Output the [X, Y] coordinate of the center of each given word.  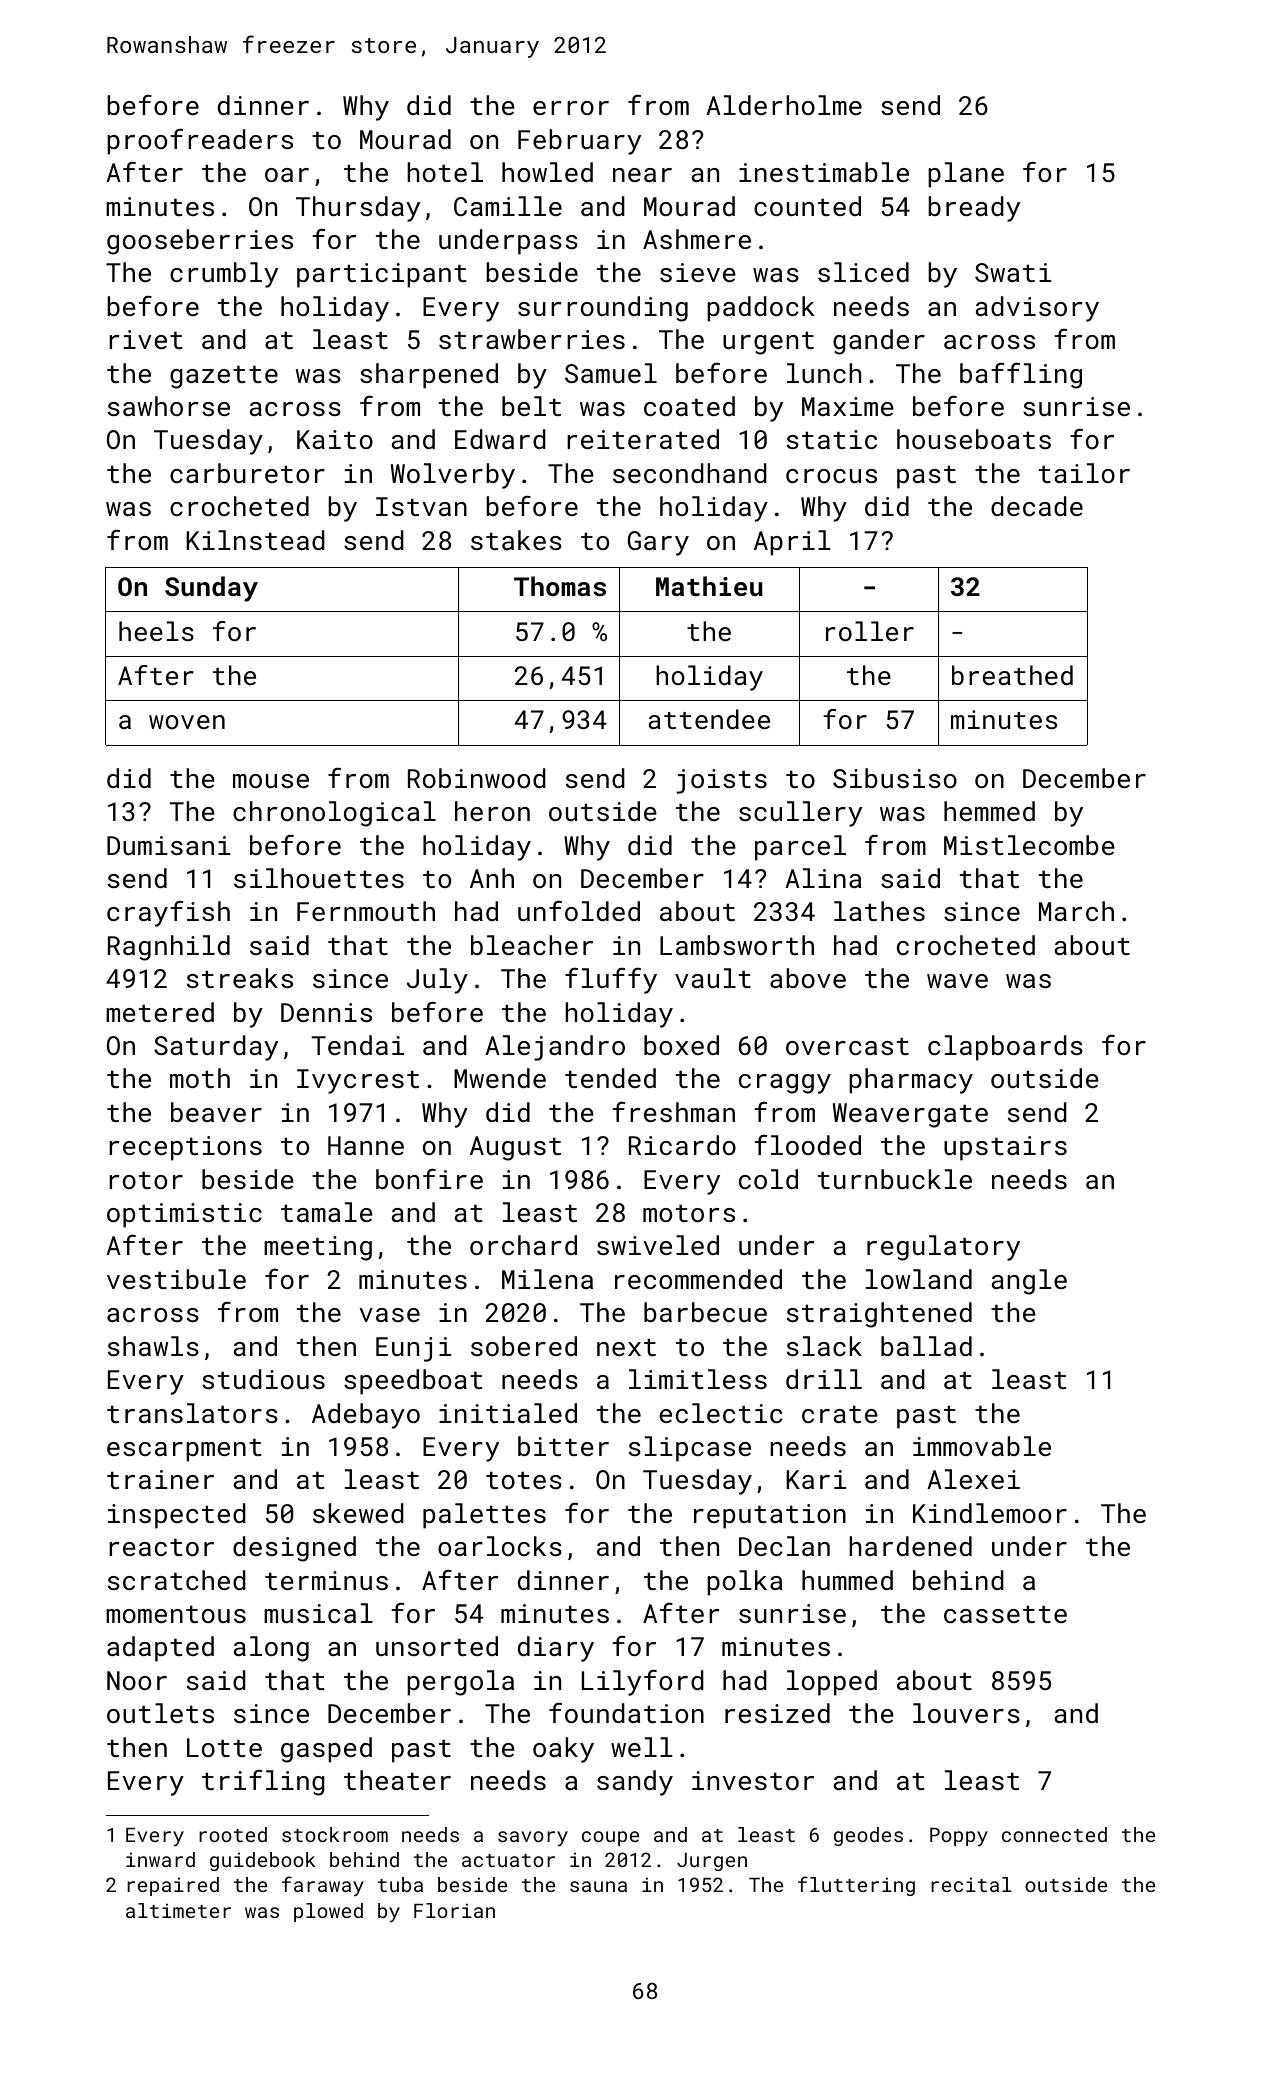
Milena [547, 1279]
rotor [146, 1180]
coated [689, 406]
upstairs [1005, 1148]
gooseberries [200, 242]
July [437, 981]
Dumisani [168, 845]
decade [1037, 506]
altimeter [178, 1910]
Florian [454, 1910]
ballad [926, 1346]
